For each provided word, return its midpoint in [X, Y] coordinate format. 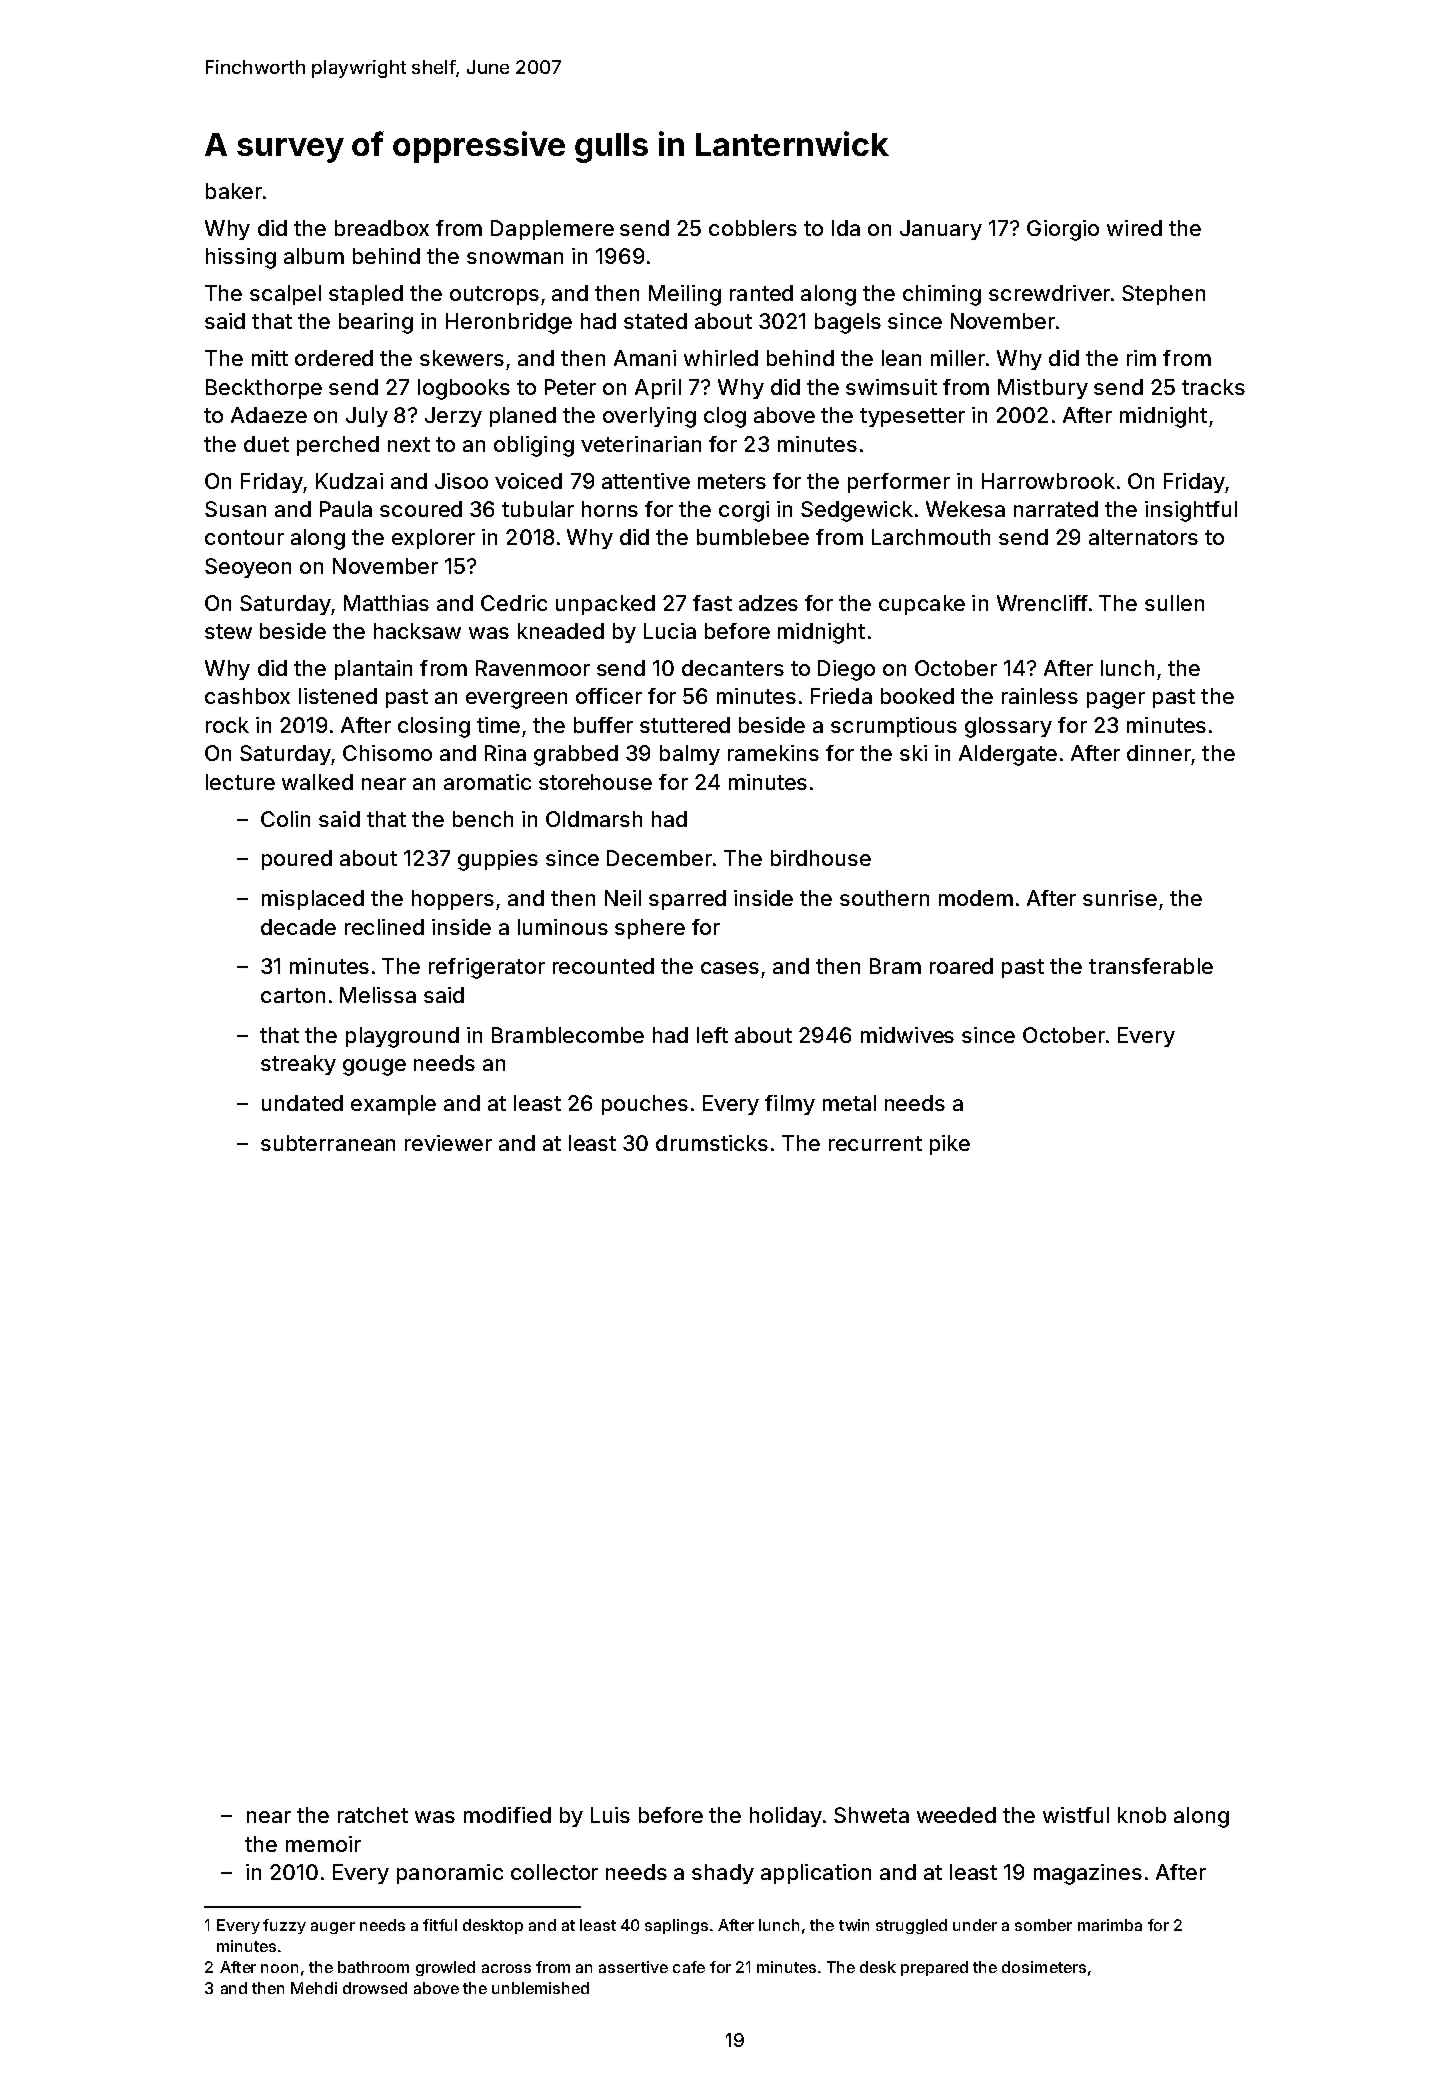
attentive [646, 481]
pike [950, 1145]
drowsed [375, 1988]
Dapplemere [552, 230]
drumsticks [712, 1143]
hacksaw [417, 631]
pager [1116, 700]
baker [234, 191]
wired [1134, 228]
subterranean [328, 1143]
